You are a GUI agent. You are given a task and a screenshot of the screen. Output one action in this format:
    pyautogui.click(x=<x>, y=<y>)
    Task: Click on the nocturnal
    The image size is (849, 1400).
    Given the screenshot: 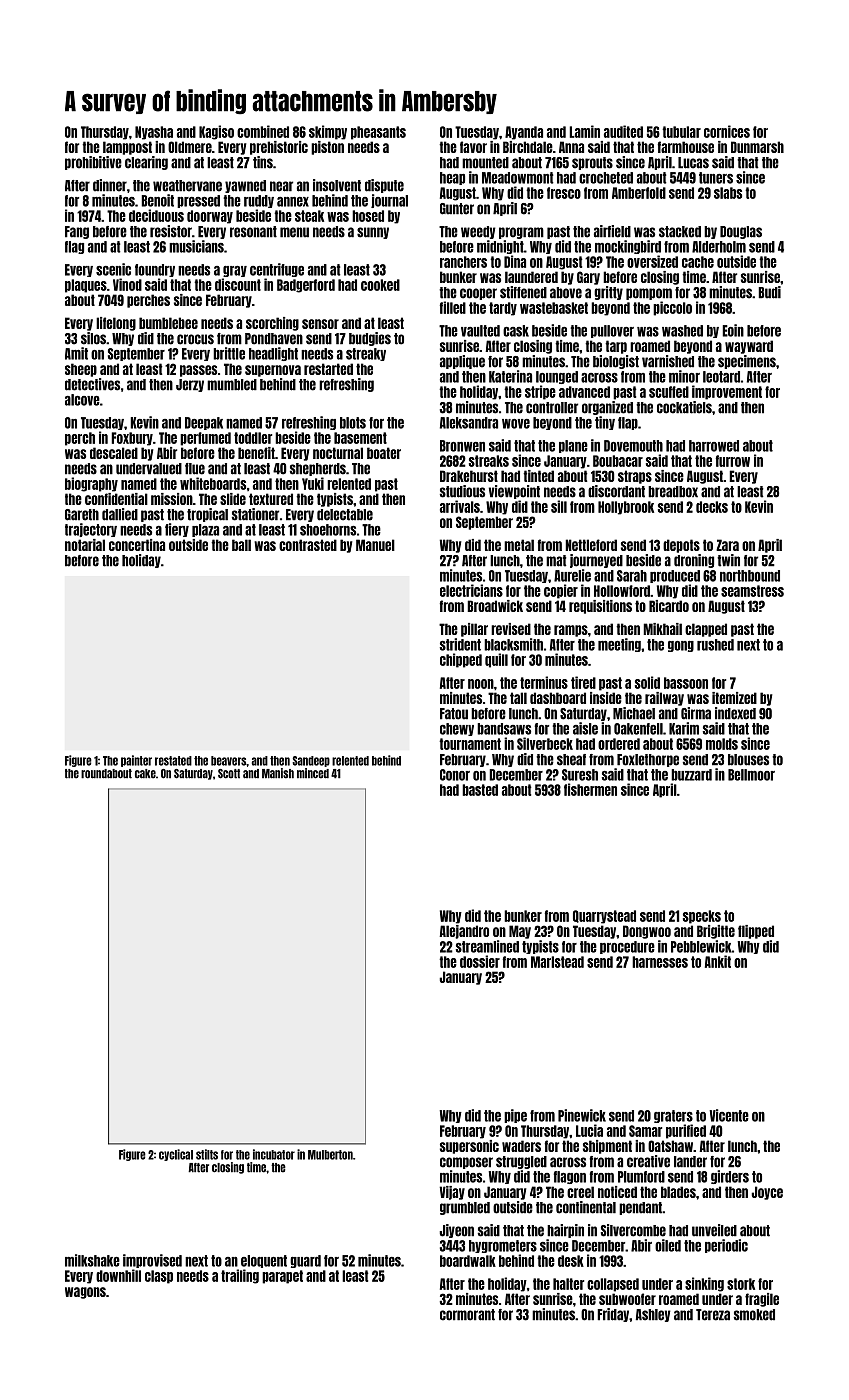 What is the action you would take?
    pyautogui.click(x=338, y=453)
